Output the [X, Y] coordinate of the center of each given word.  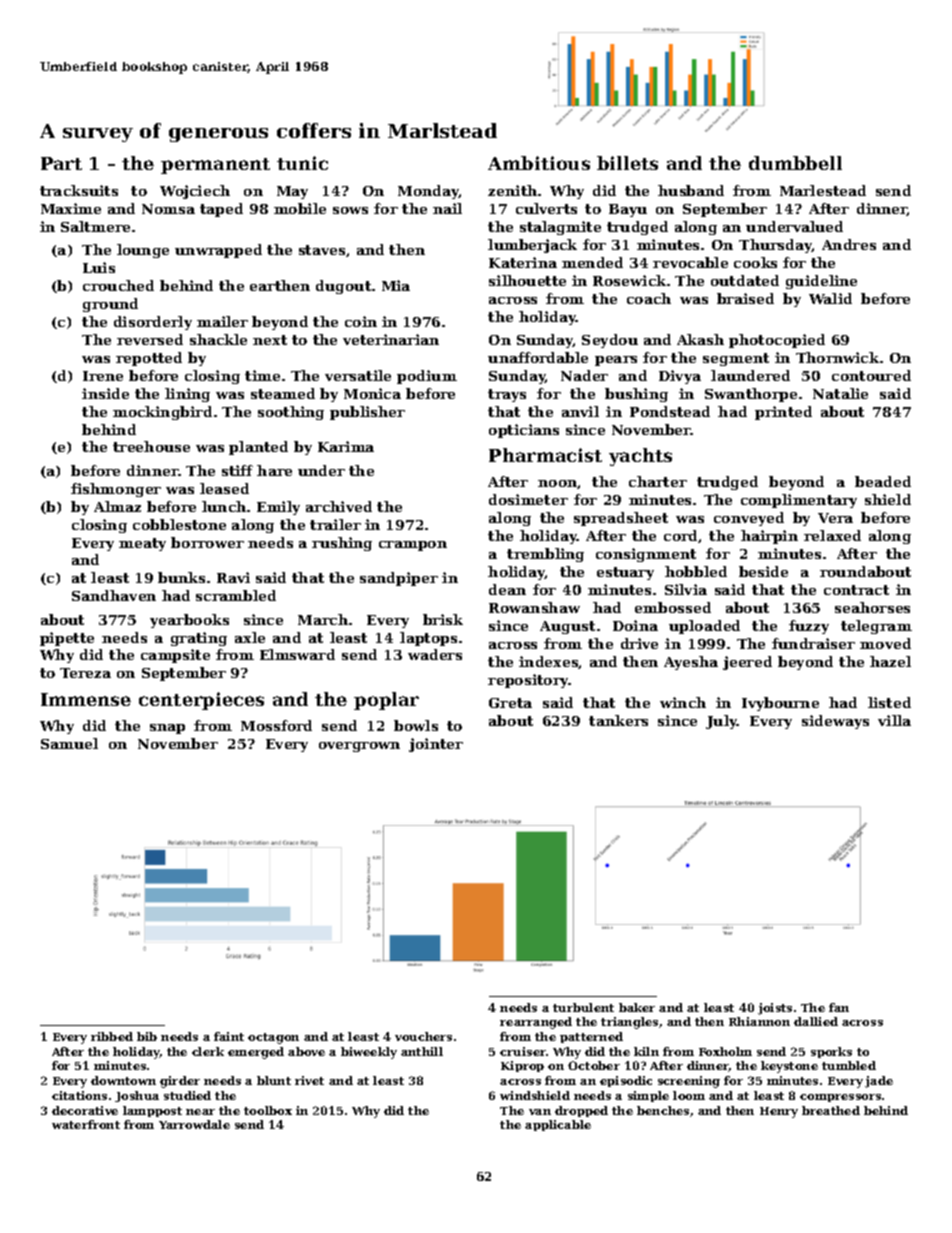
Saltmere [95, 226]
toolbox [268, 1110]
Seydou [610, 341]
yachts [640, 457]
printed [783, 413]
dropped [581, 1111]
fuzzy [809, 627]
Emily [278, 508]
